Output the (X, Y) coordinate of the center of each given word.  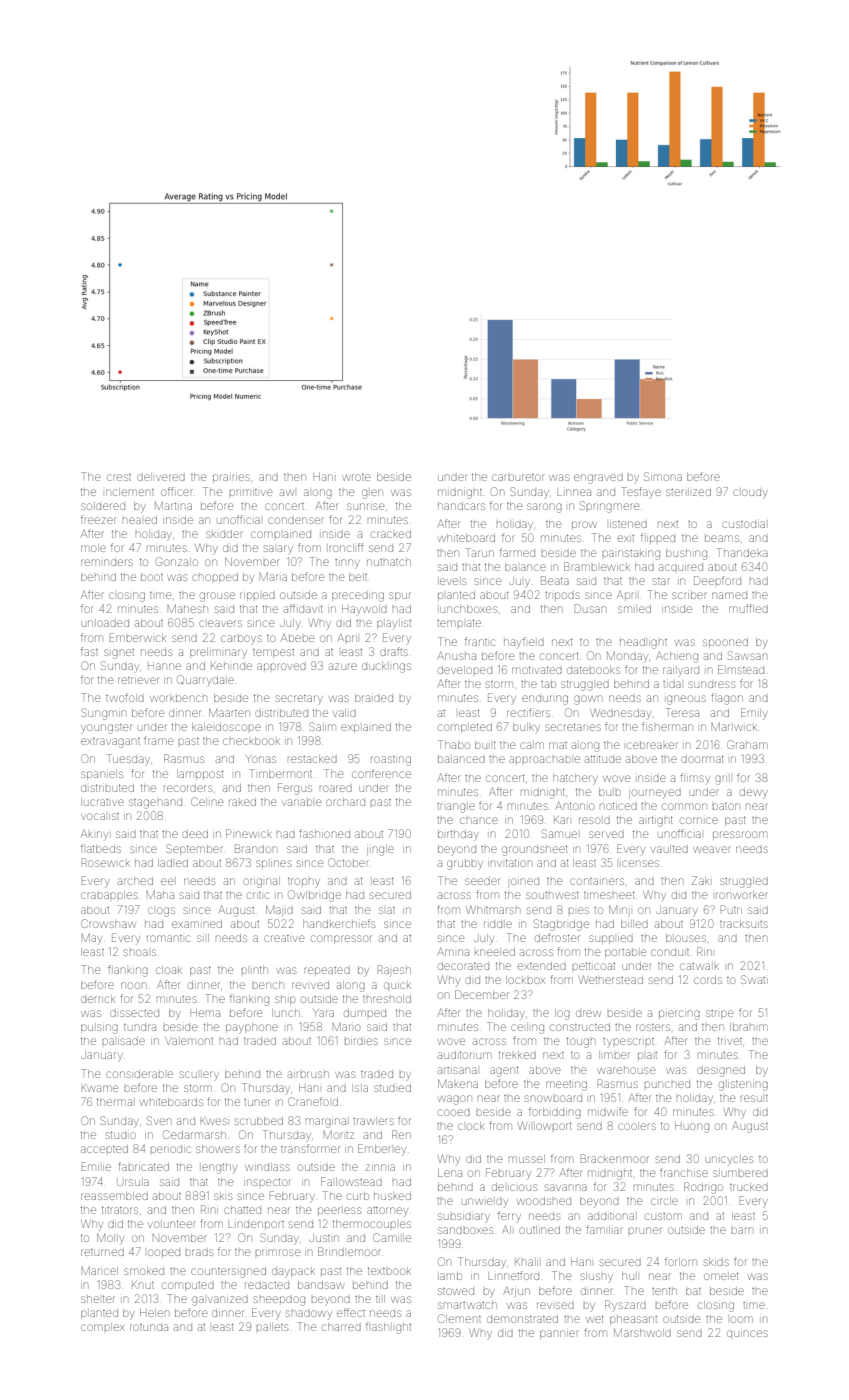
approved (281, 666)
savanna (566, 1187)
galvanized (220, 1301)
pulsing (99, 1029)
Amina (453, 952)
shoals (140, 952)
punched (667, 1084)
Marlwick (734, 726)
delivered (161, 477)
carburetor (517, 477)
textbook (389, 1271)
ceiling (527, 1028)
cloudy (750, 494)
